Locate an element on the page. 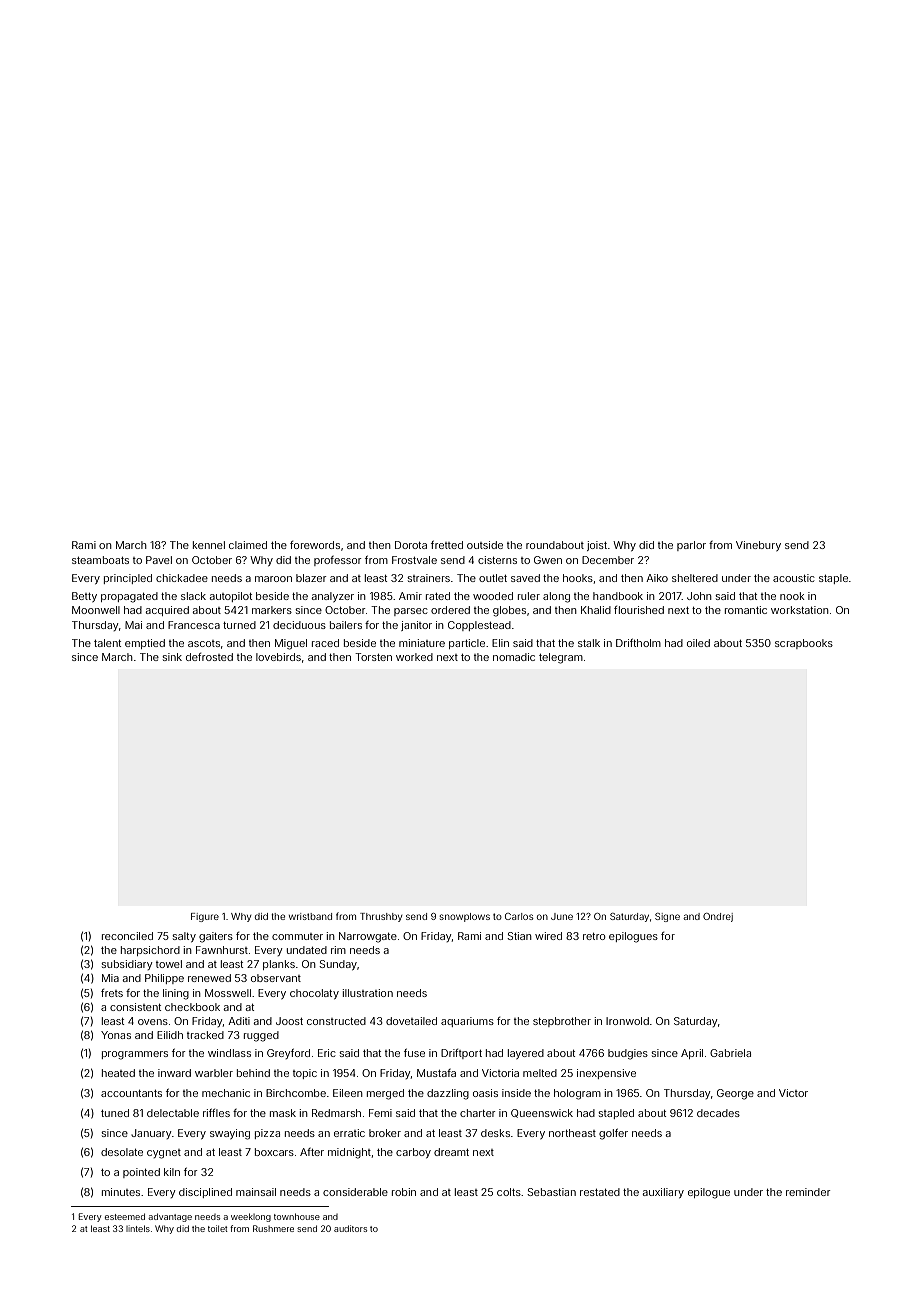  aquariums is located at coordinates (467, 1022).
